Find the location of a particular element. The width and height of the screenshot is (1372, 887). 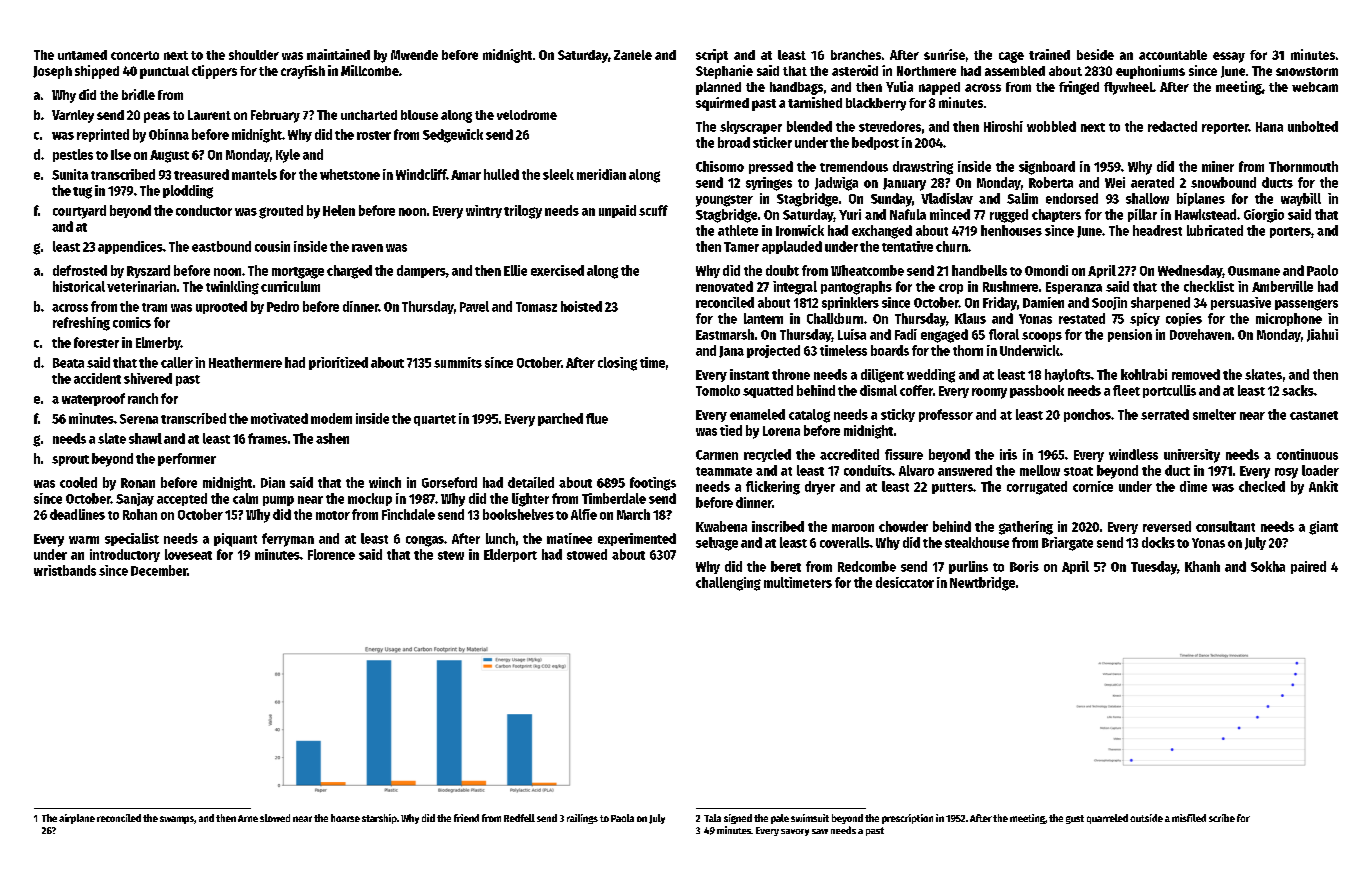

reversed is located at coordinates (1167, 526).
